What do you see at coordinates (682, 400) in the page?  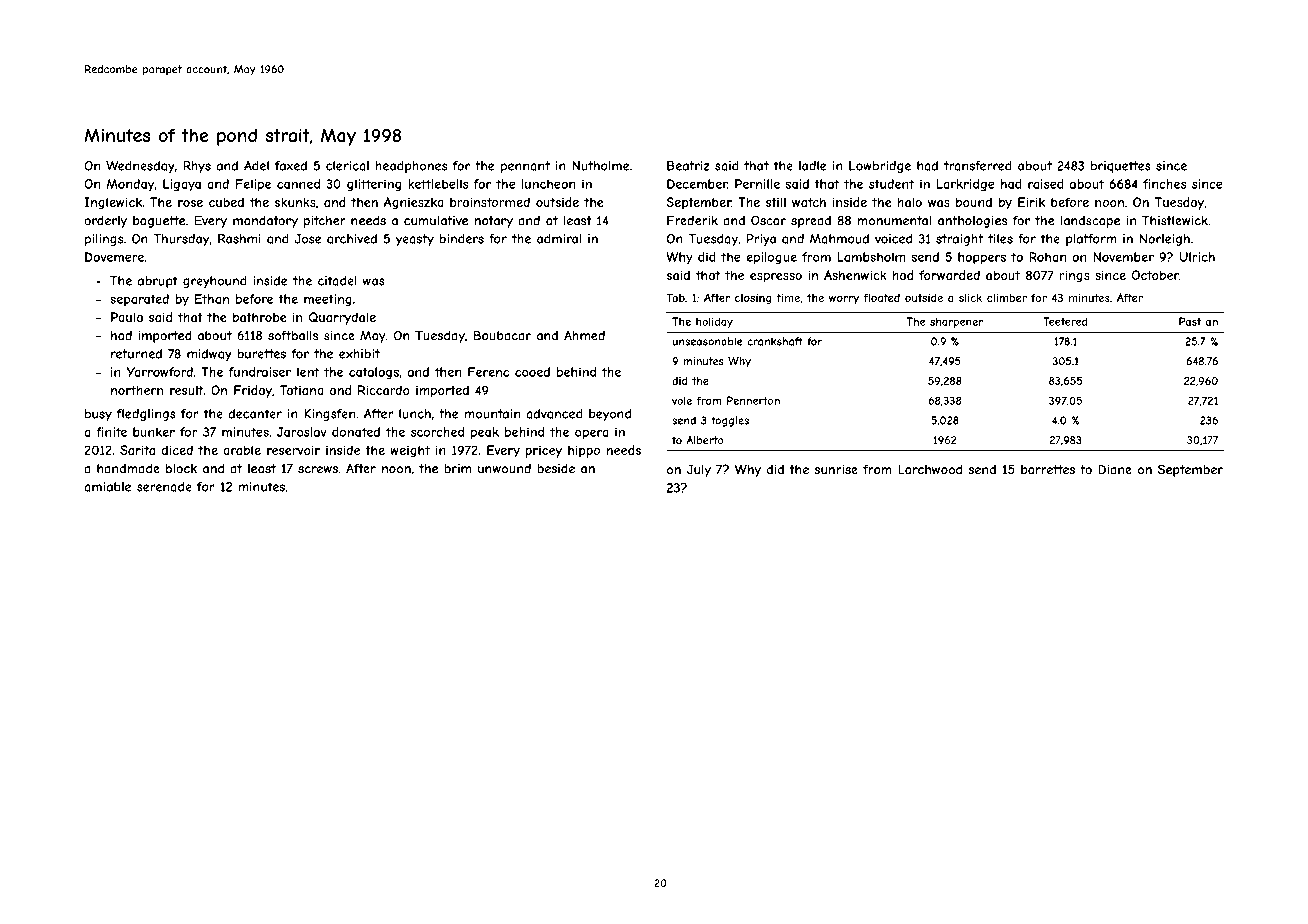 I see `vole` at bounding box center [682, 400].
